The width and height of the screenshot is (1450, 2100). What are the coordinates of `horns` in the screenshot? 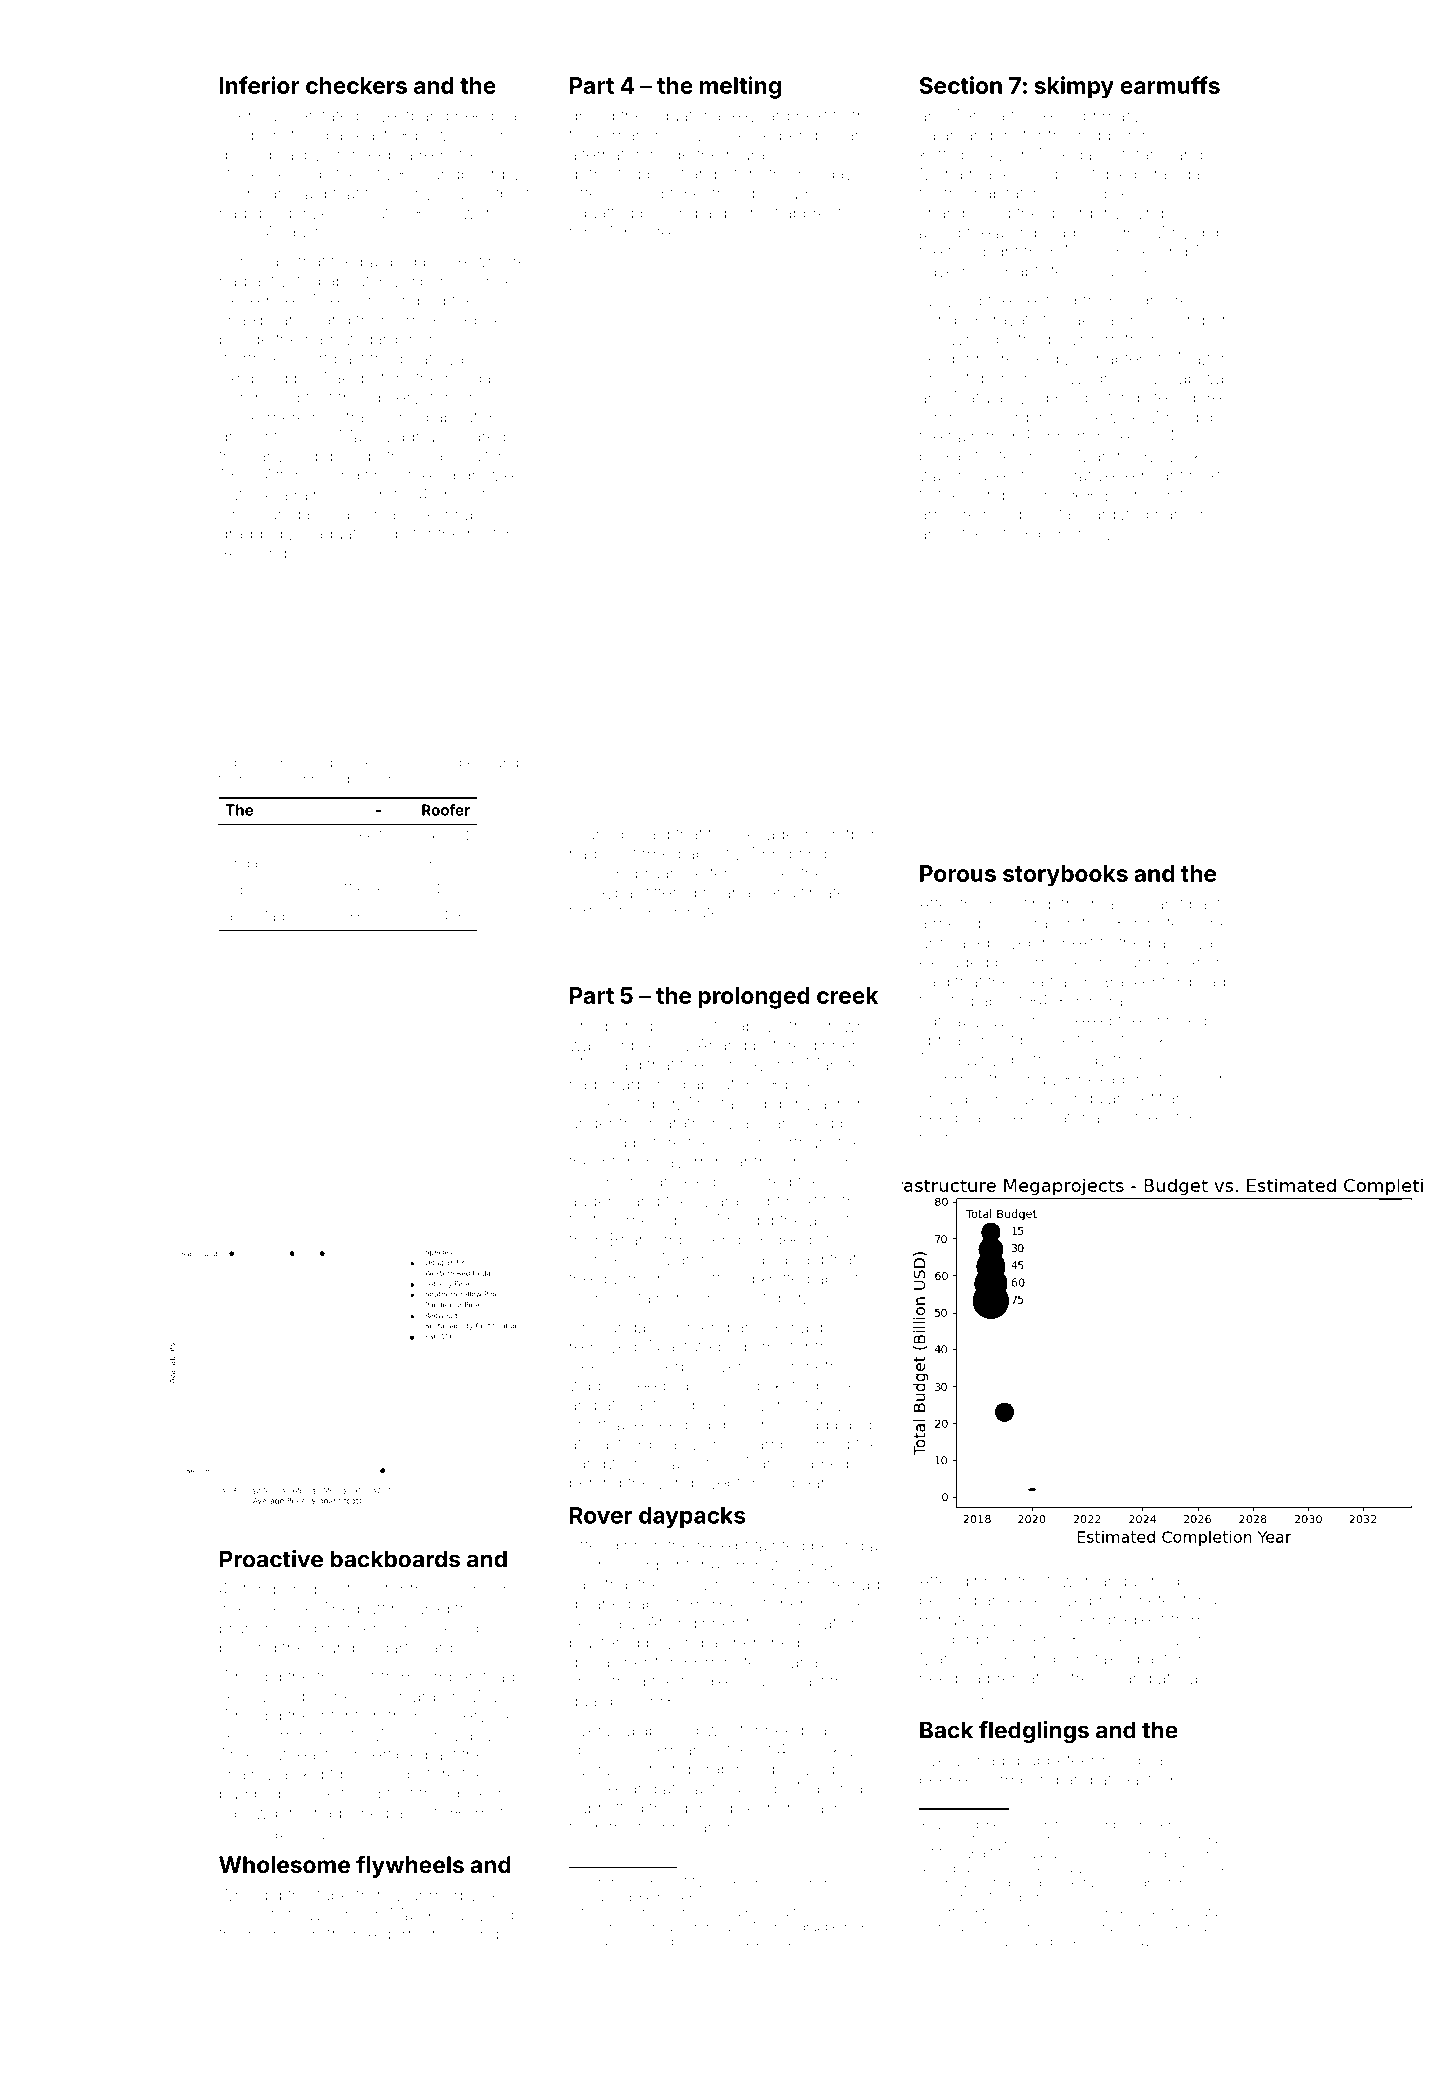 It's located at (941, 1137).
